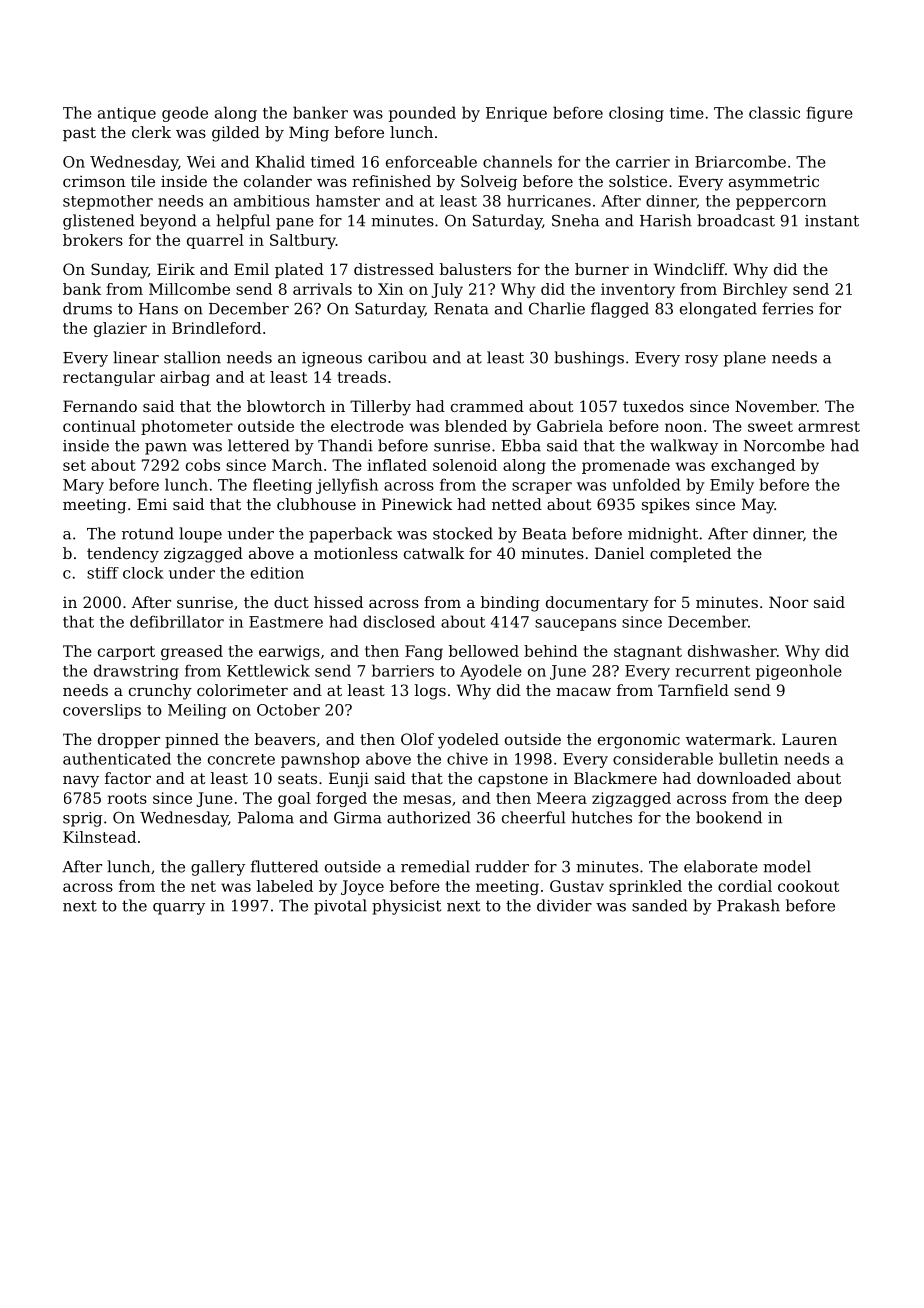 The width and height of the page is (924, 1308). Describe the element at coordinates (403, 670) in the page. I see `barriers` at that location.
